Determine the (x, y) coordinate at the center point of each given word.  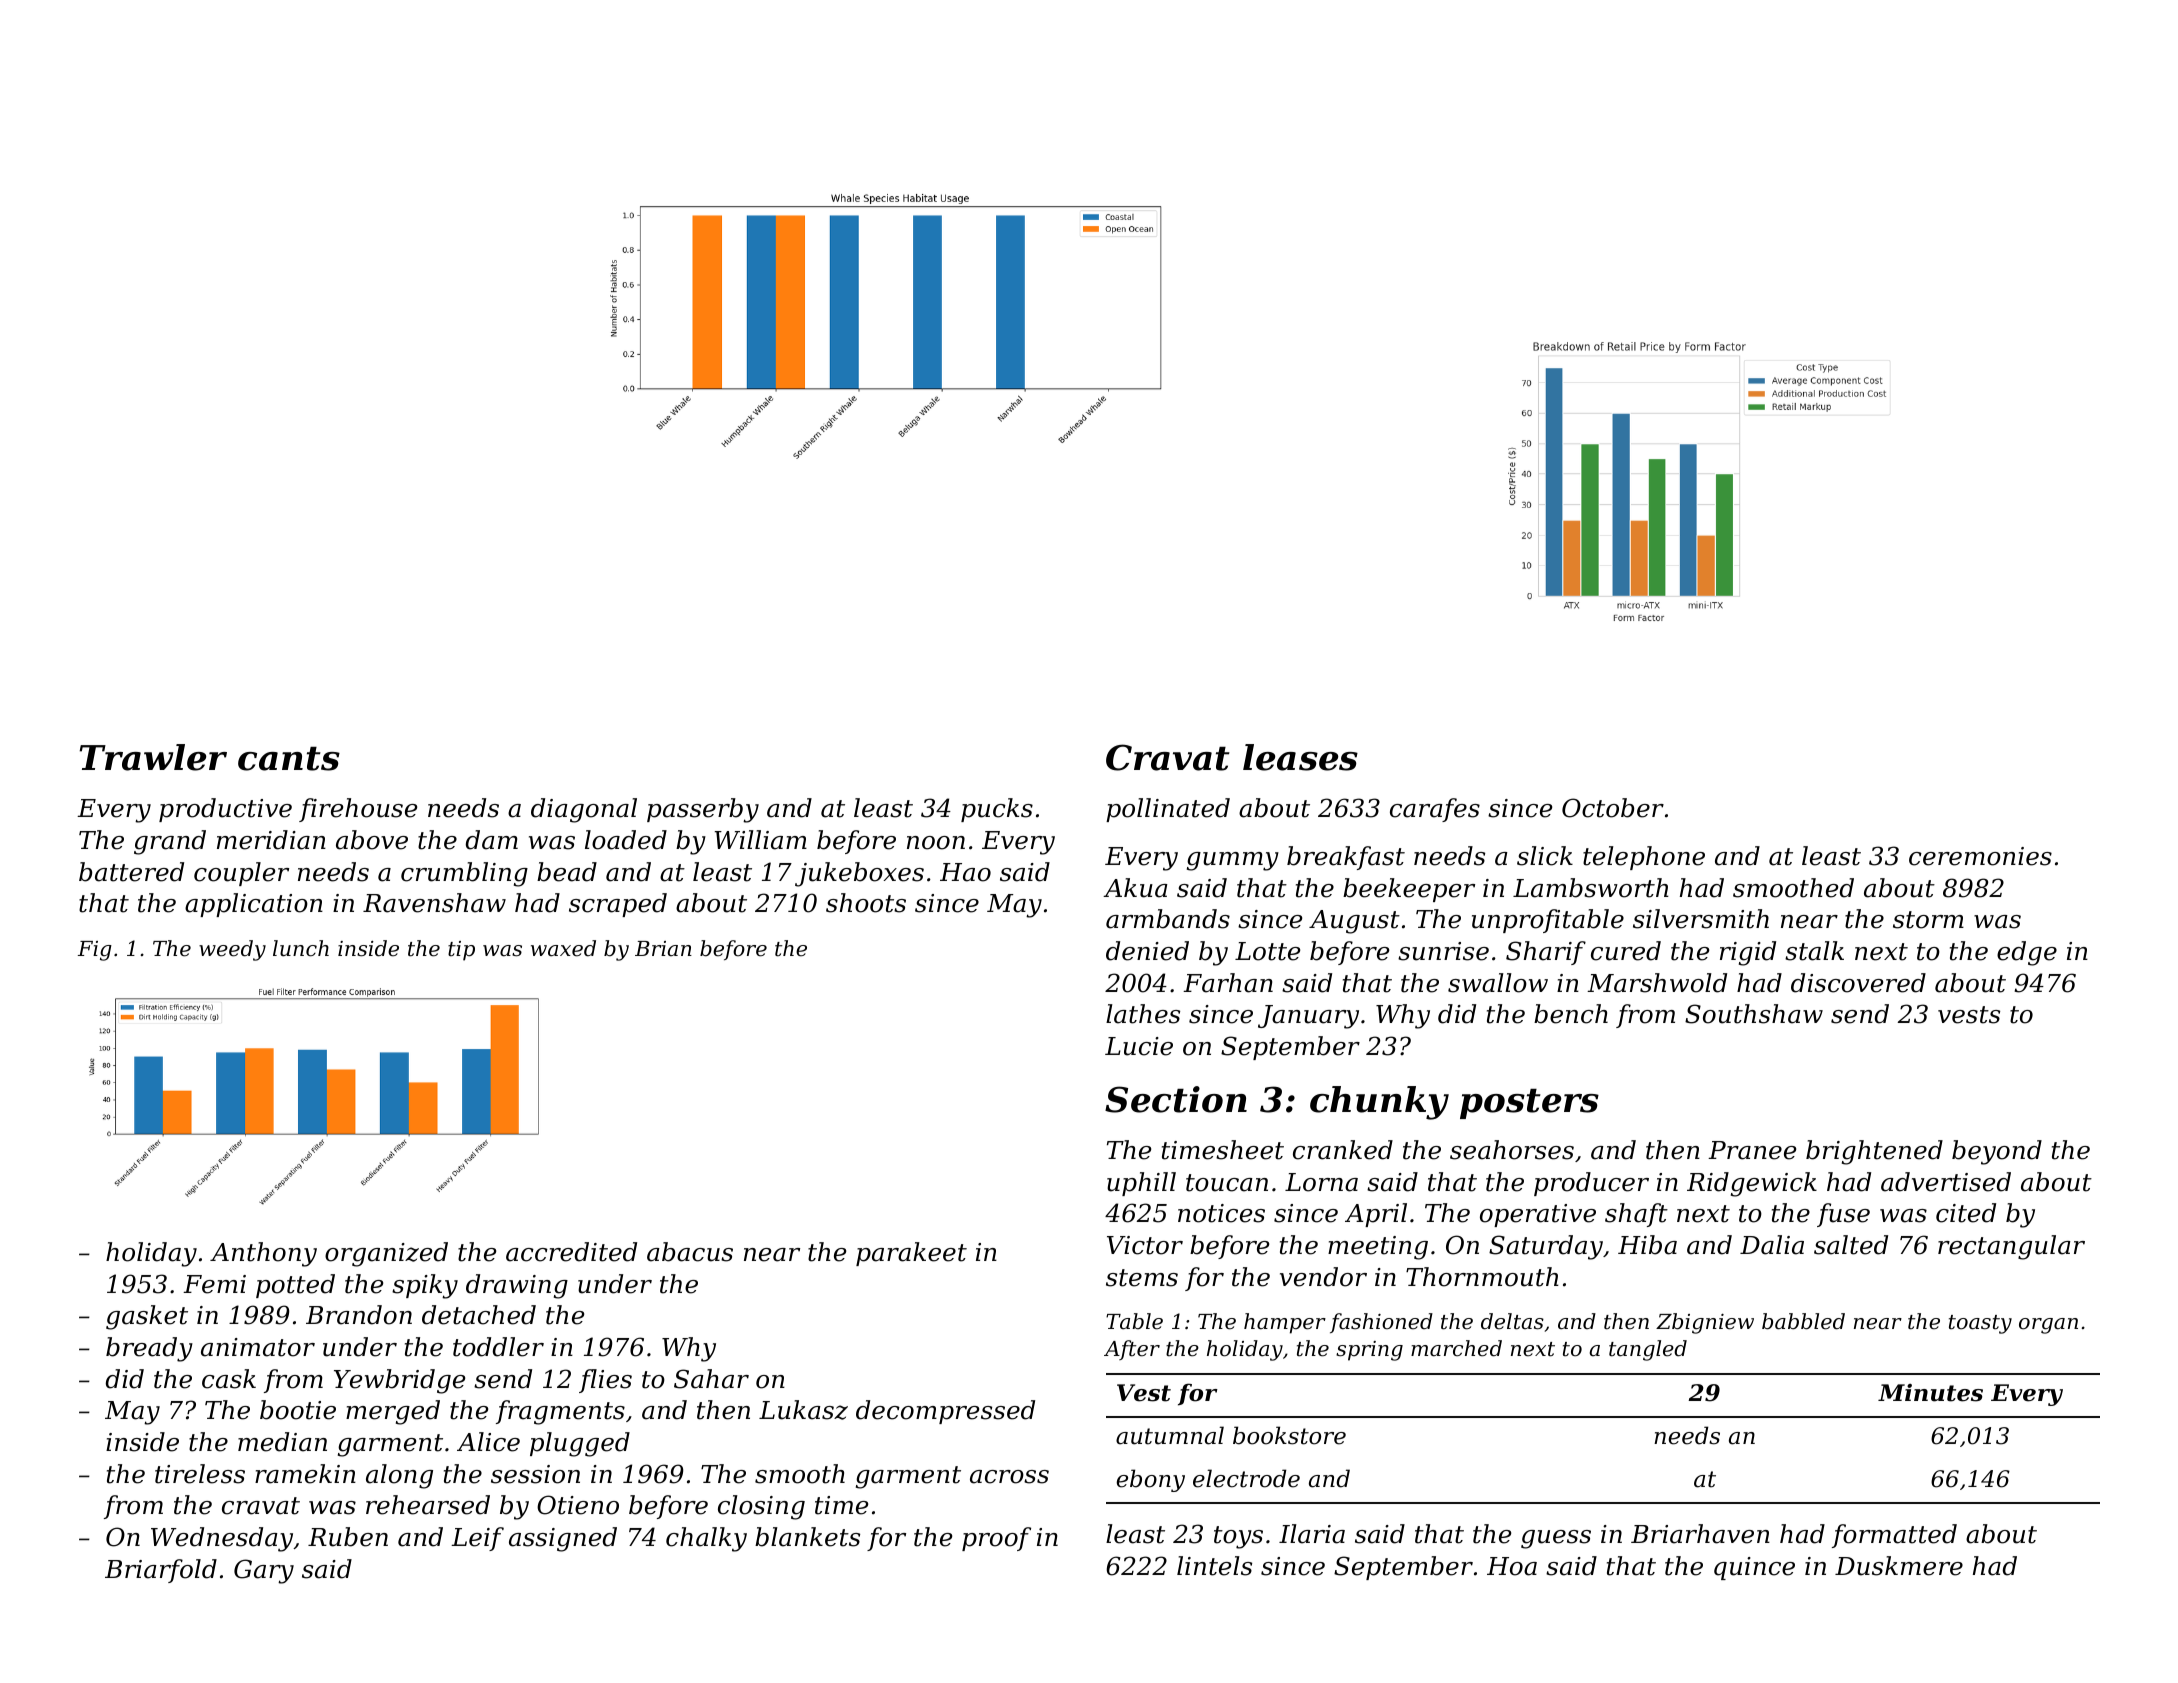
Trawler (153, 757)
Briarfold (161, 1571)
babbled (1803, 1321)
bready (149, 1349)
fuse (1843, 1215)
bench (1571, 1014)
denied (1147, 951)
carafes (1435, 810)
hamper (1285, 1323)
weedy (232, 950)
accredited (571, 1252)
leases (1300, 757)
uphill (1141, 1184)
